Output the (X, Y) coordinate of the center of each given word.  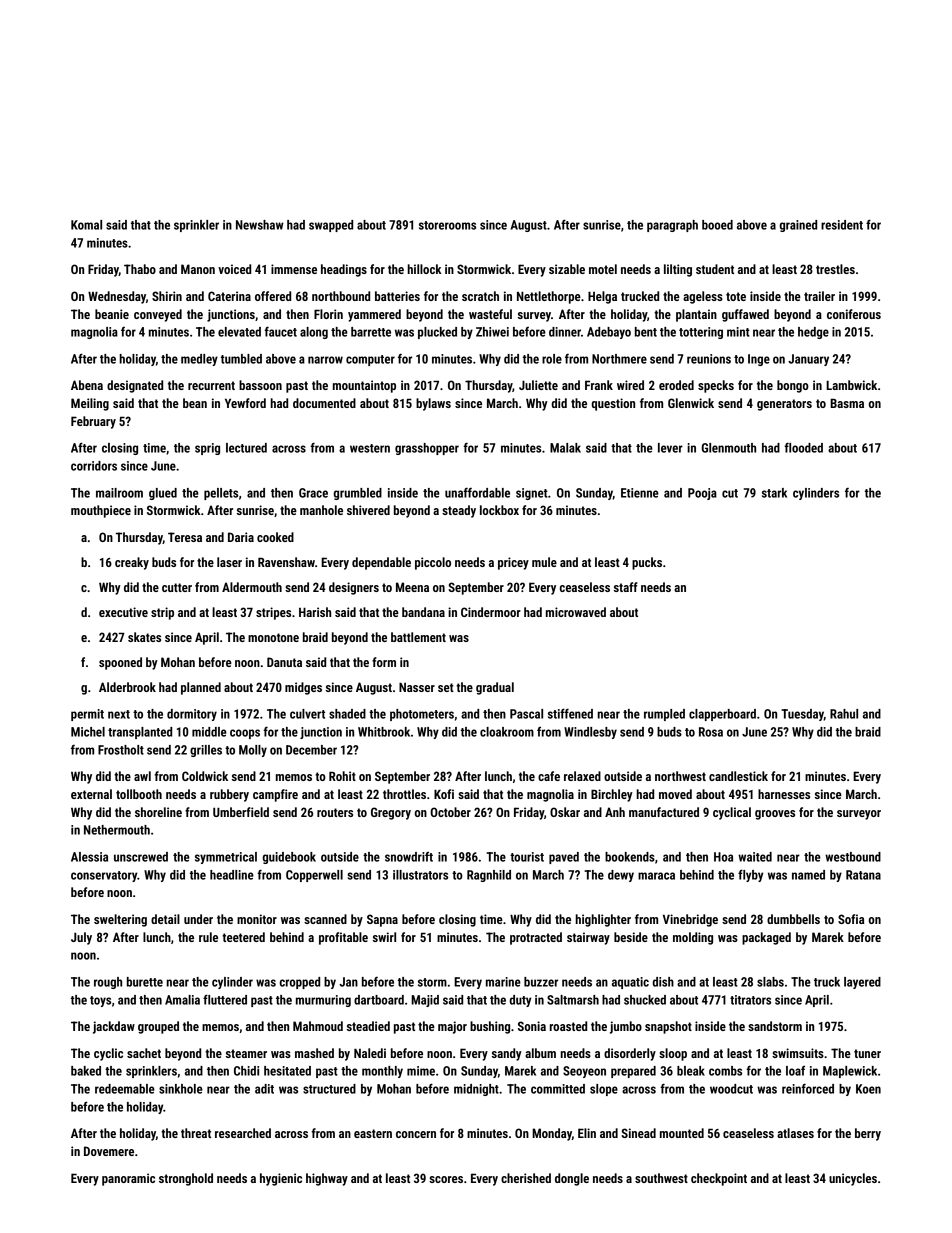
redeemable (125, 1089)
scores (446, 1179)
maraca (656, 876)
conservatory (104, 876)
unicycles (853, 1179)
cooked (275, 537)
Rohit (342, 776)
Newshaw (259, 225)
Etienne (640, 493)
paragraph (672, 226)
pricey (513, 563)
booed (717, 225)
